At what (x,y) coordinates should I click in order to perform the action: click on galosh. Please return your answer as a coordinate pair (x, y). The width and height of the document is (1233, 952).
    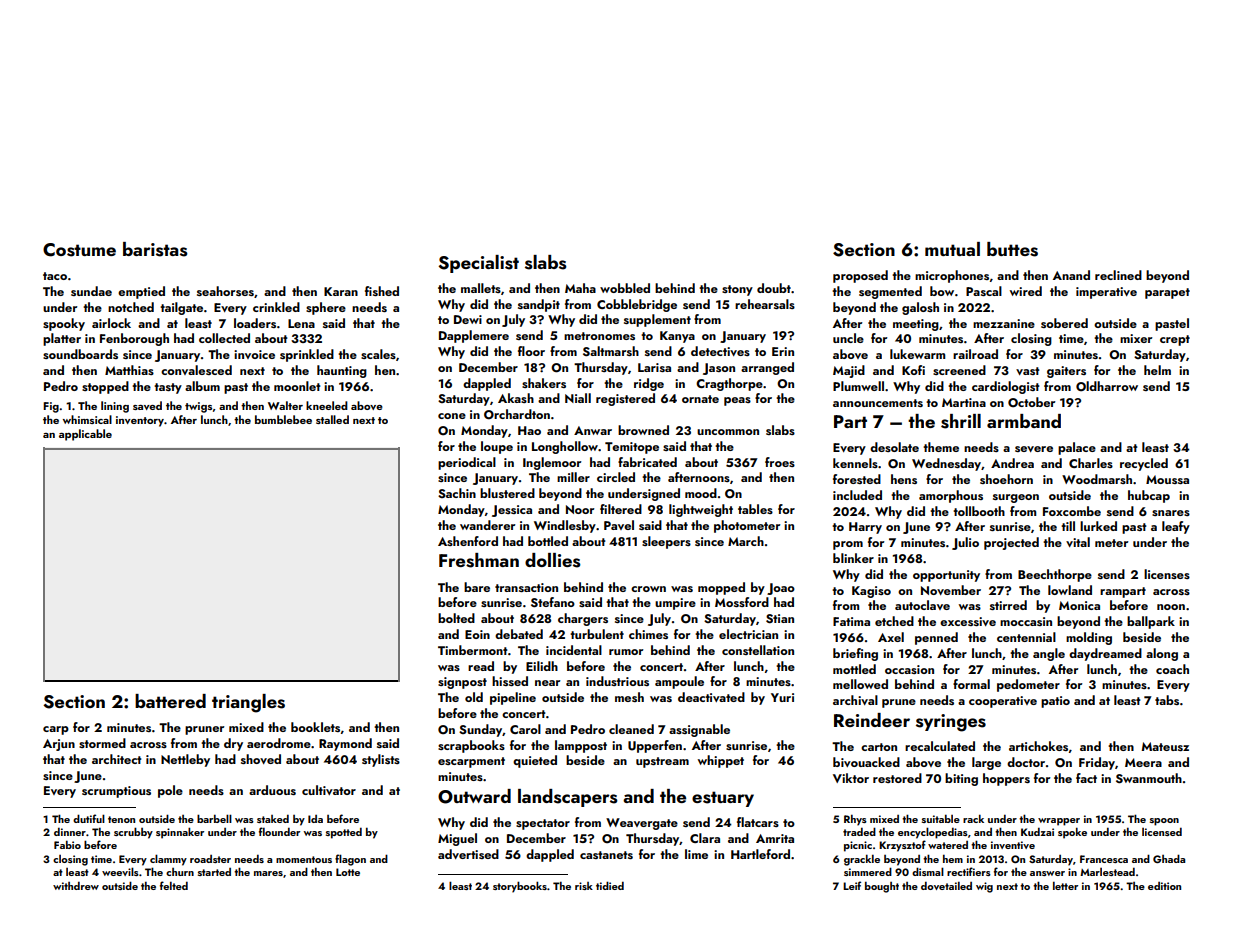
    Looking at the image, I should click on (920, 308).
